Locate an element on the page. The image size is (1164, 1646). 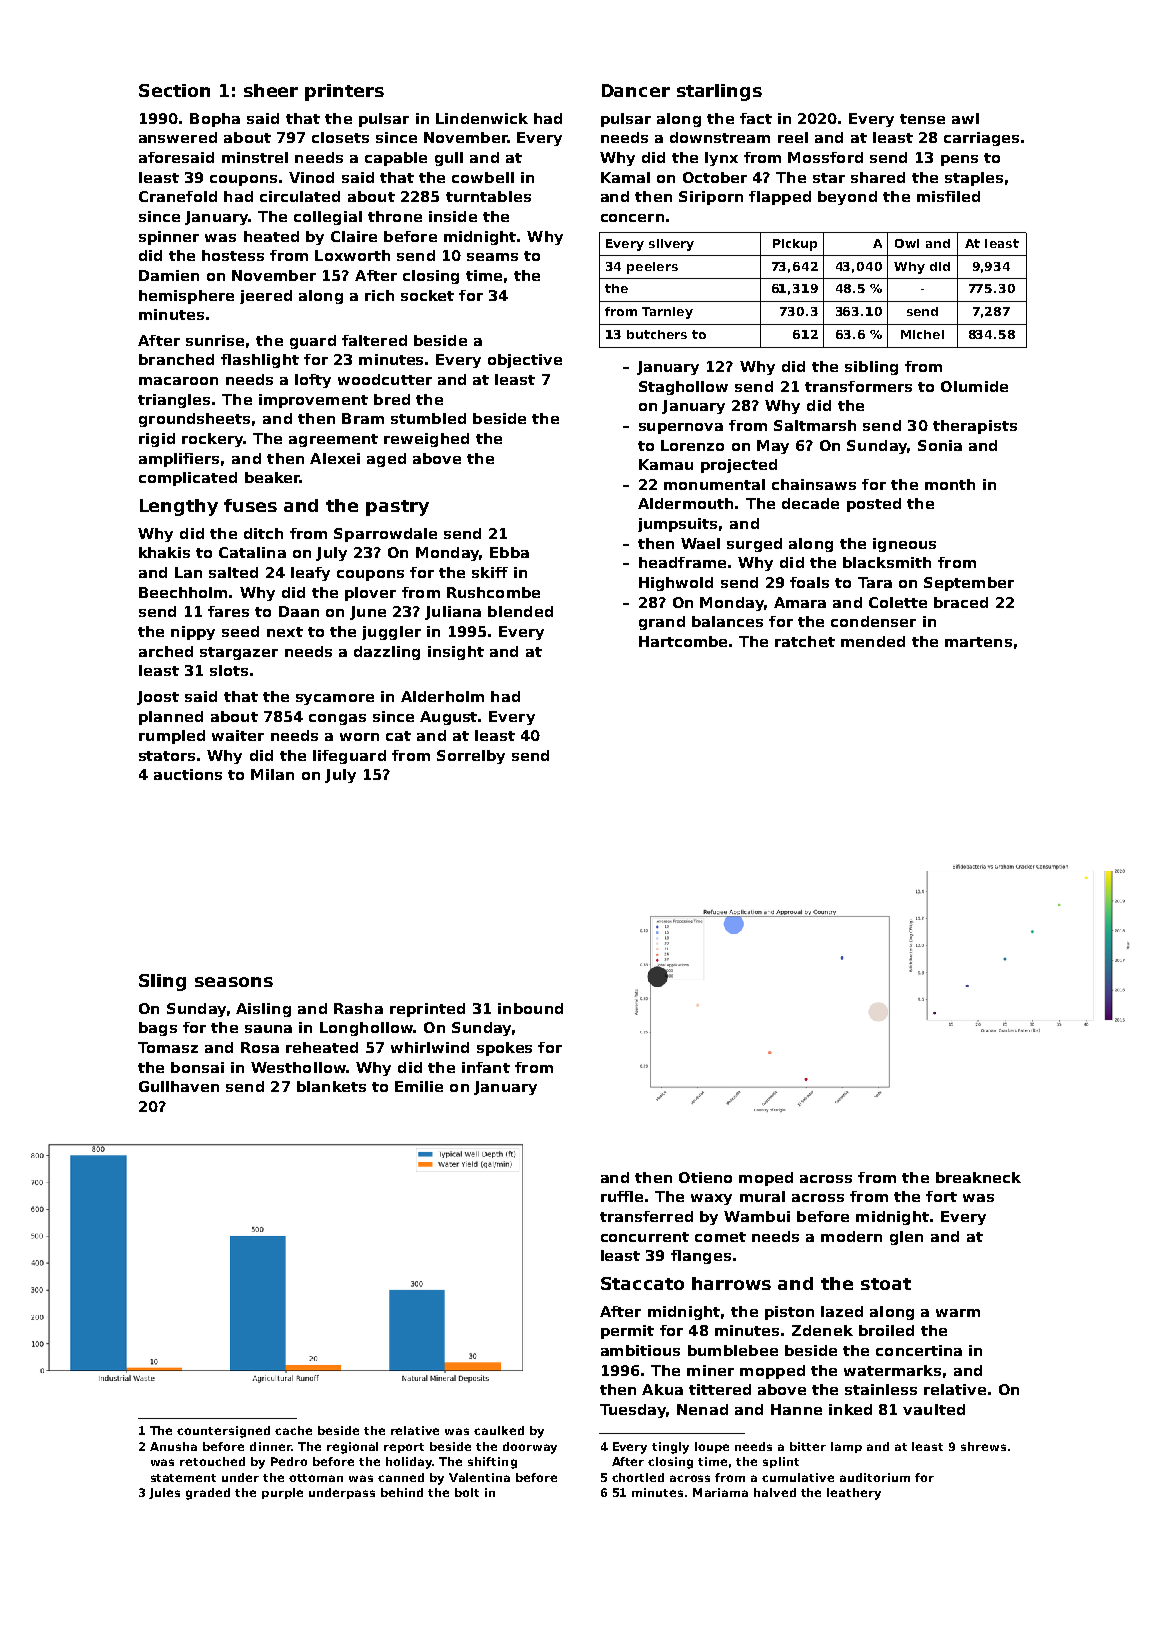
Hanne is located at coordinates (796, 1409).
